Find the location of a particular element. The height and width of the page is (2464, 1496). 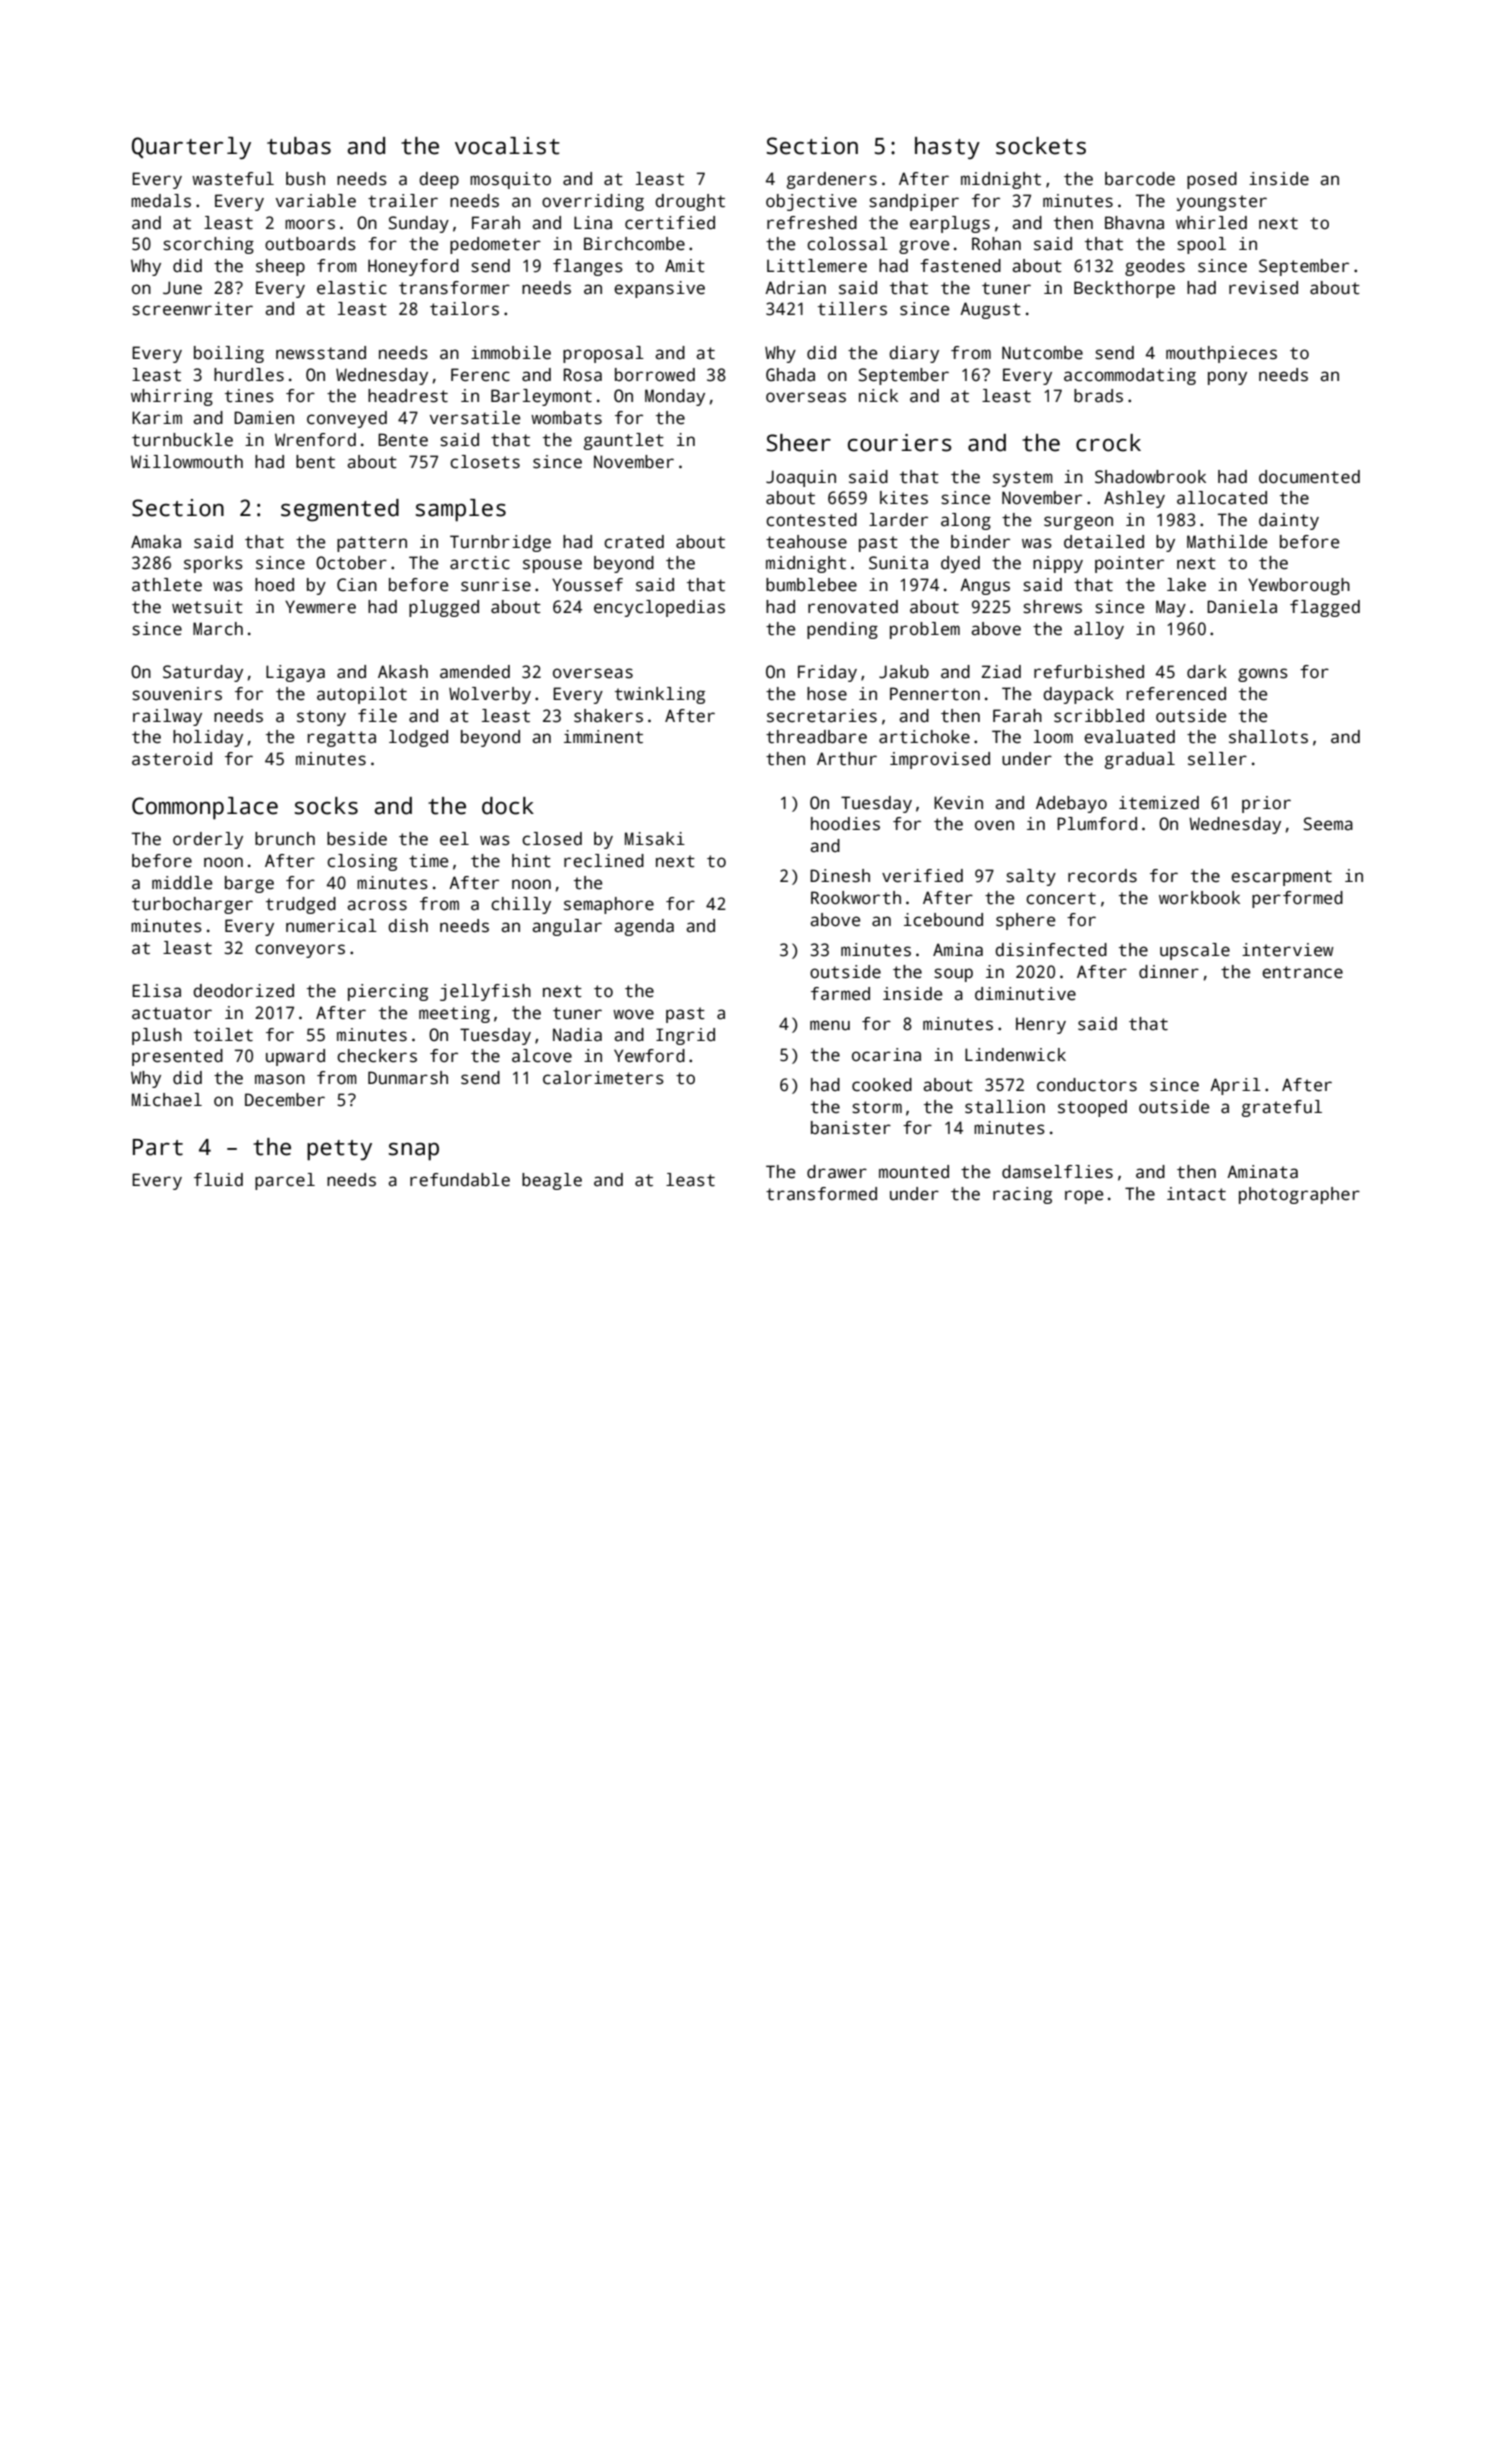

eel is located at coordinates (454, 839).
